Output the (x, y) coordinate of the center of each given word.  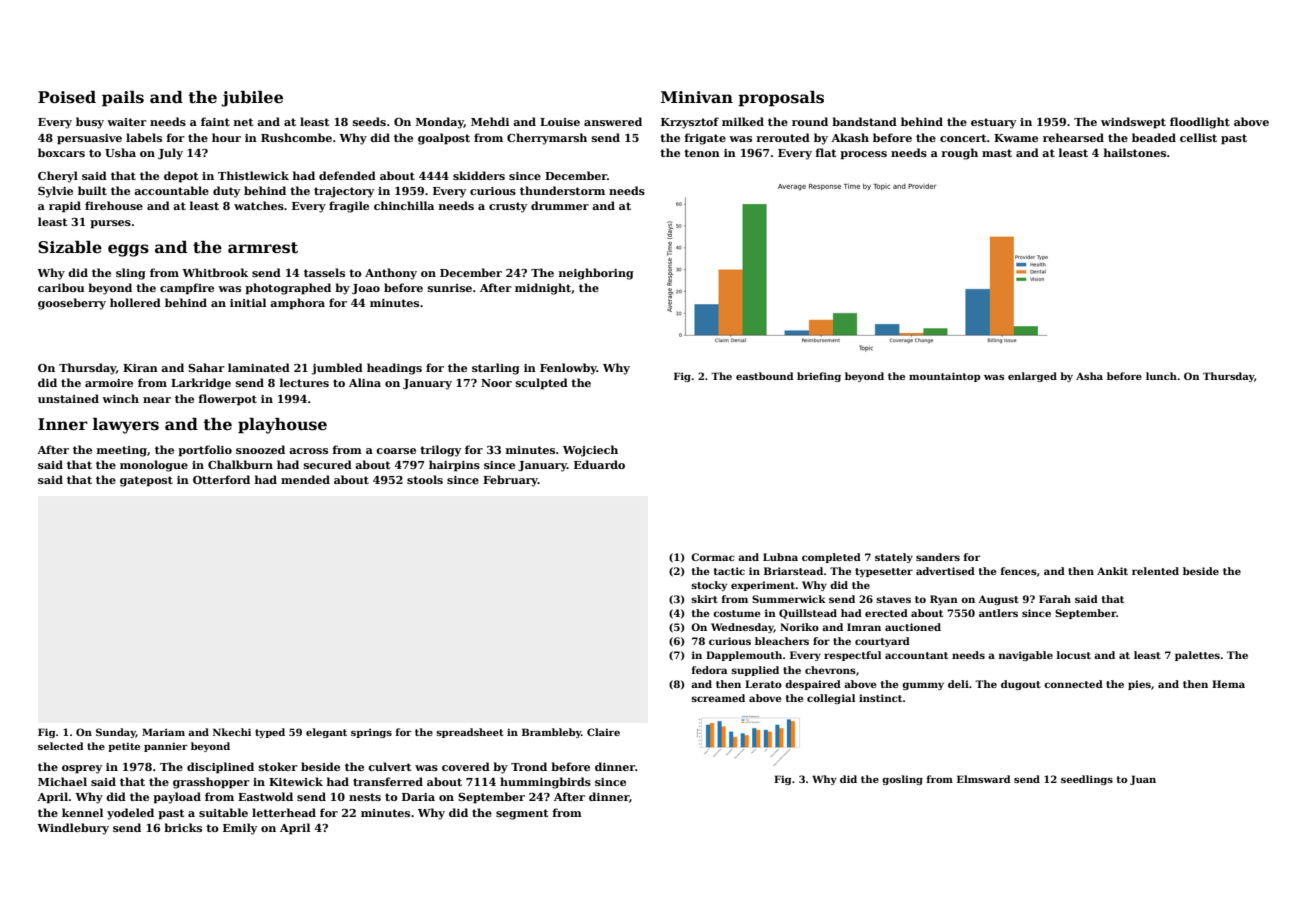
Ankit (1112, 571)
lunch (1161, 376)
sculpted (542, 384)
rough (959, 154)
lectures (304, 382)
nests (365, 797)
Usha (120, 152)
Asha (1089, 376)
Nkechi (232, 732)
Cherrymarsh (547, 139)
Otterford (221, 479)
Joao (366, 289)
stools (425, 479)
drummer (560, 205)
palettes (1197, 656)
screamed (718, 698)
